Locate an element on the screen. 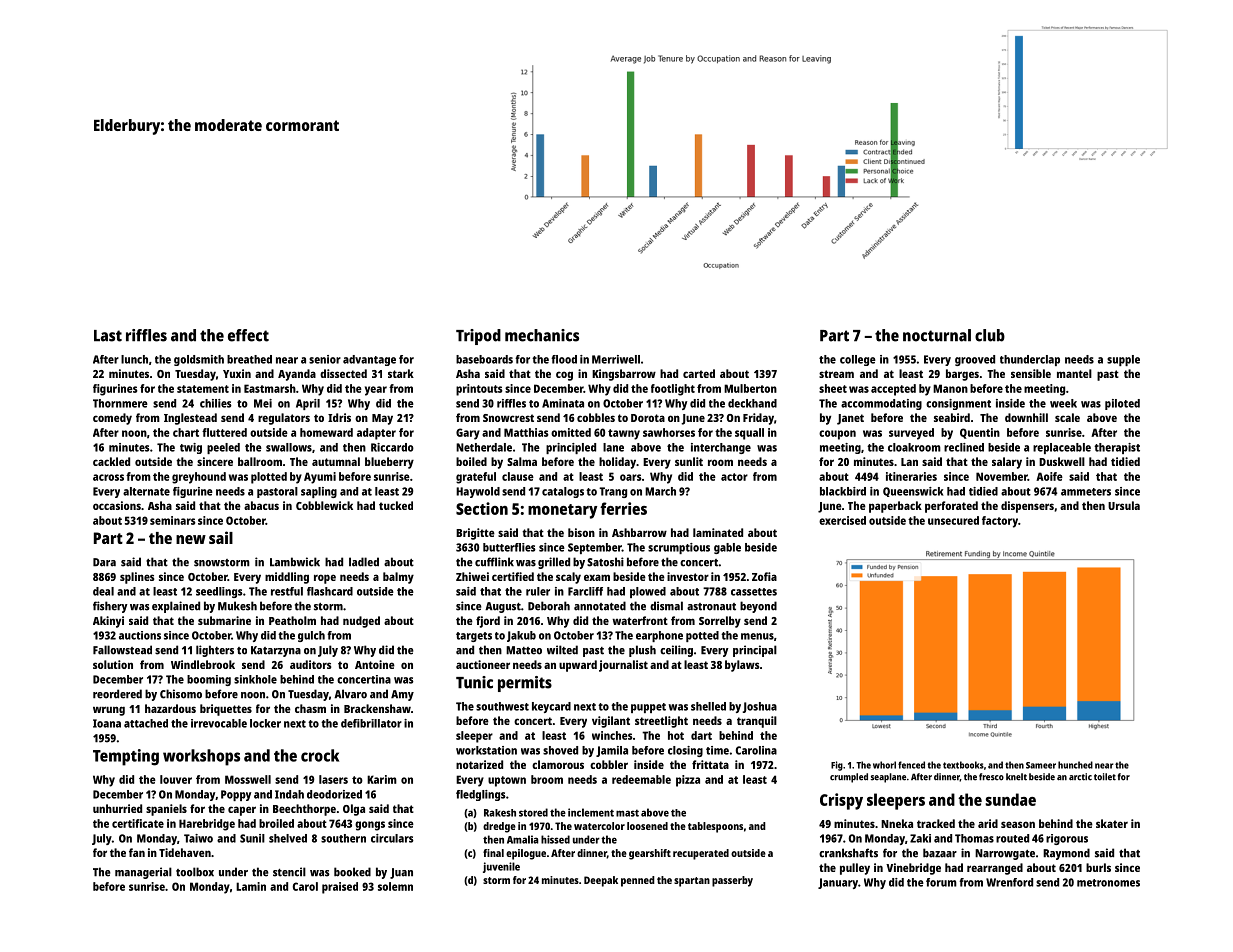  barges is located at coordinates (962, 375).
